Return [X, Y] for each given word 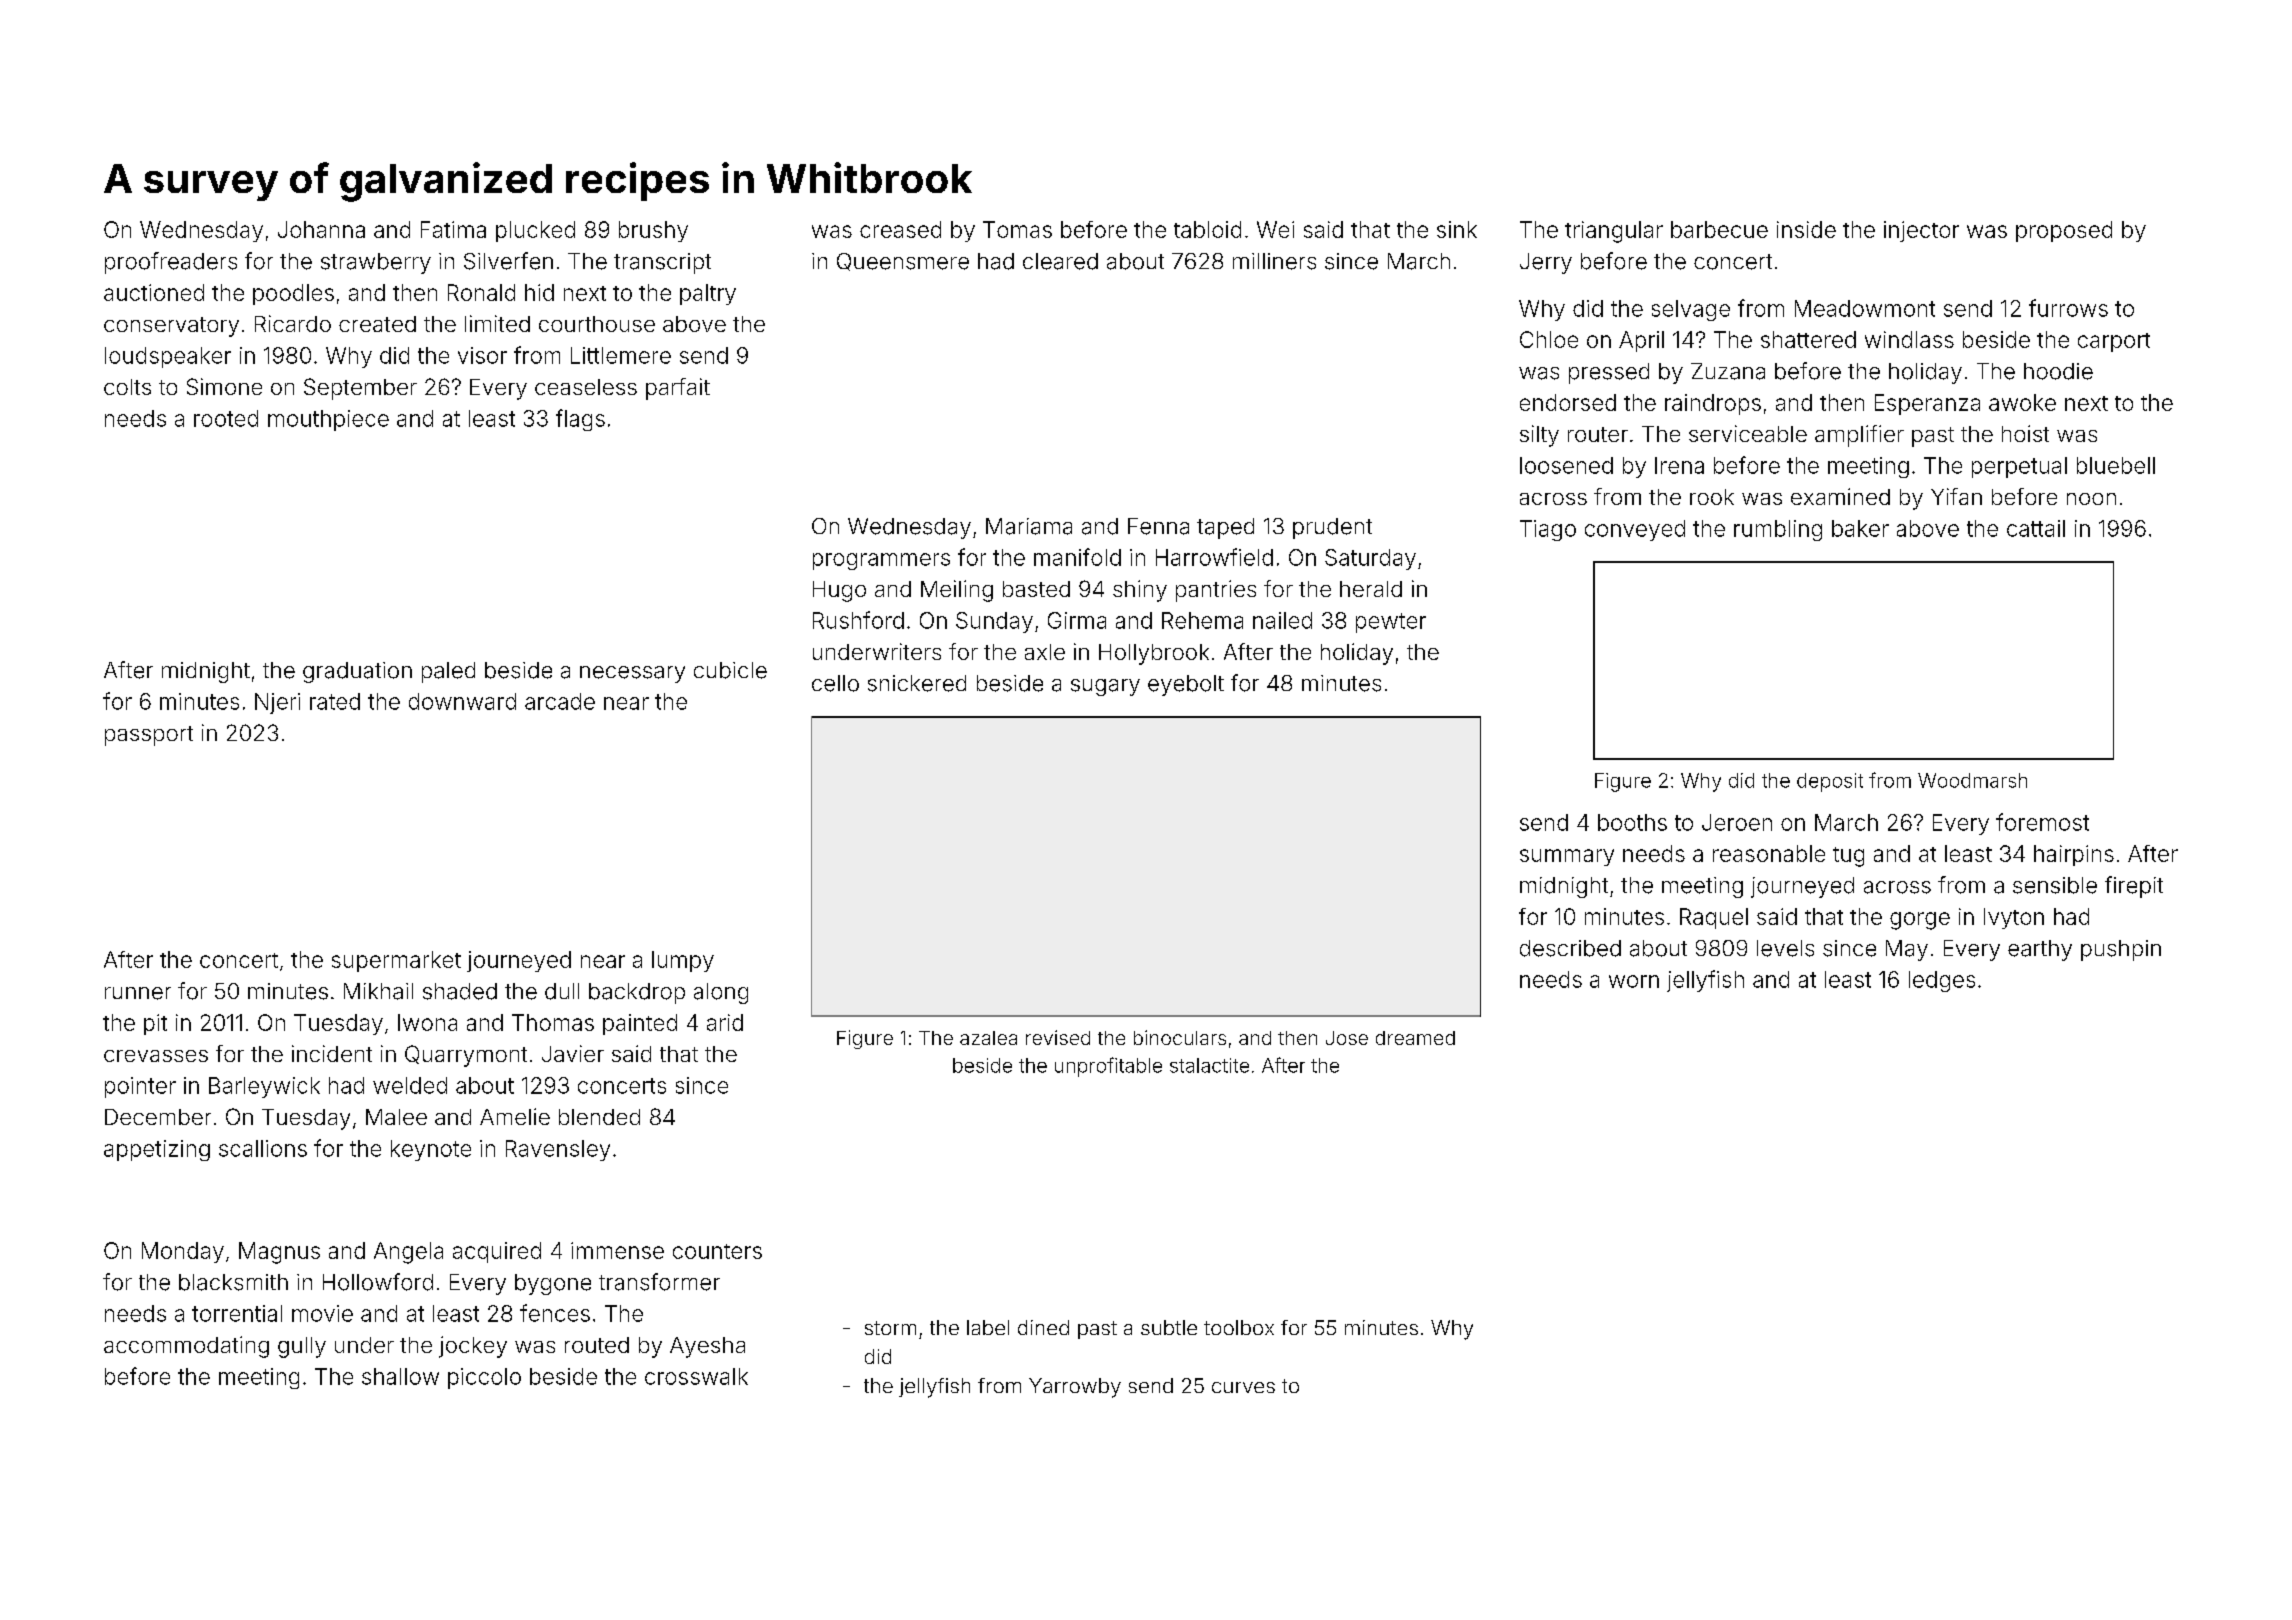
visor [482, 355]
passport [149, 736]
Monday [183, 1252]
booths [1632, 822]
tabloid [1207, 229]
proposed [2064, 231]
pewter [1391, 623]
